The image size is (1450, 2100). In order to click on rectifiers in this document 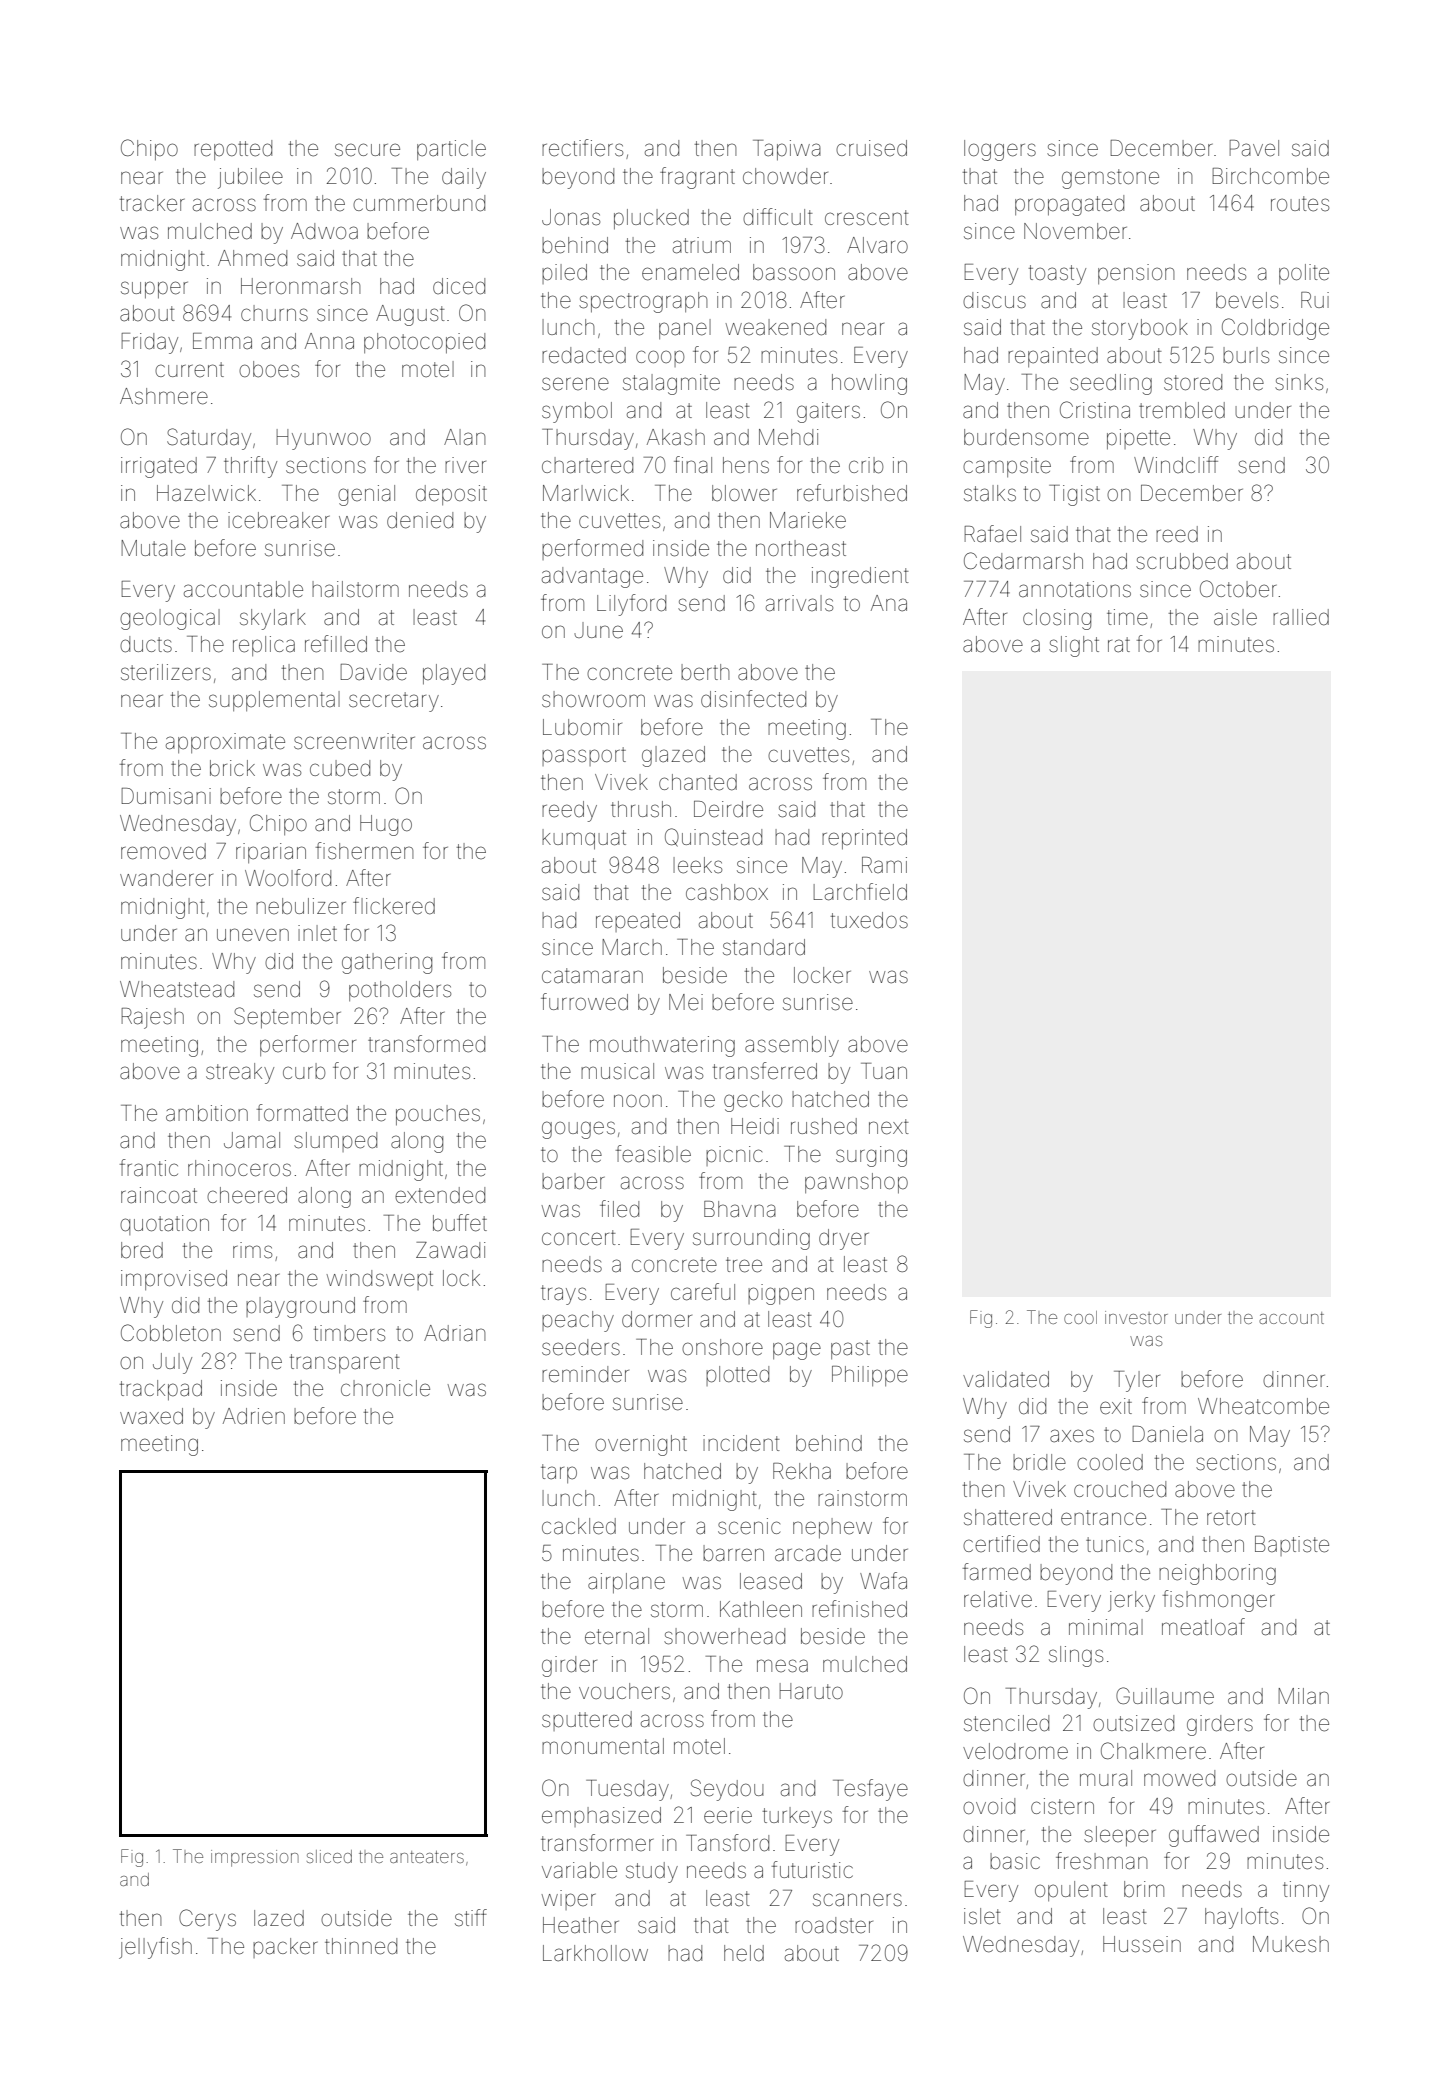, I will do `click(582, 148)`.
